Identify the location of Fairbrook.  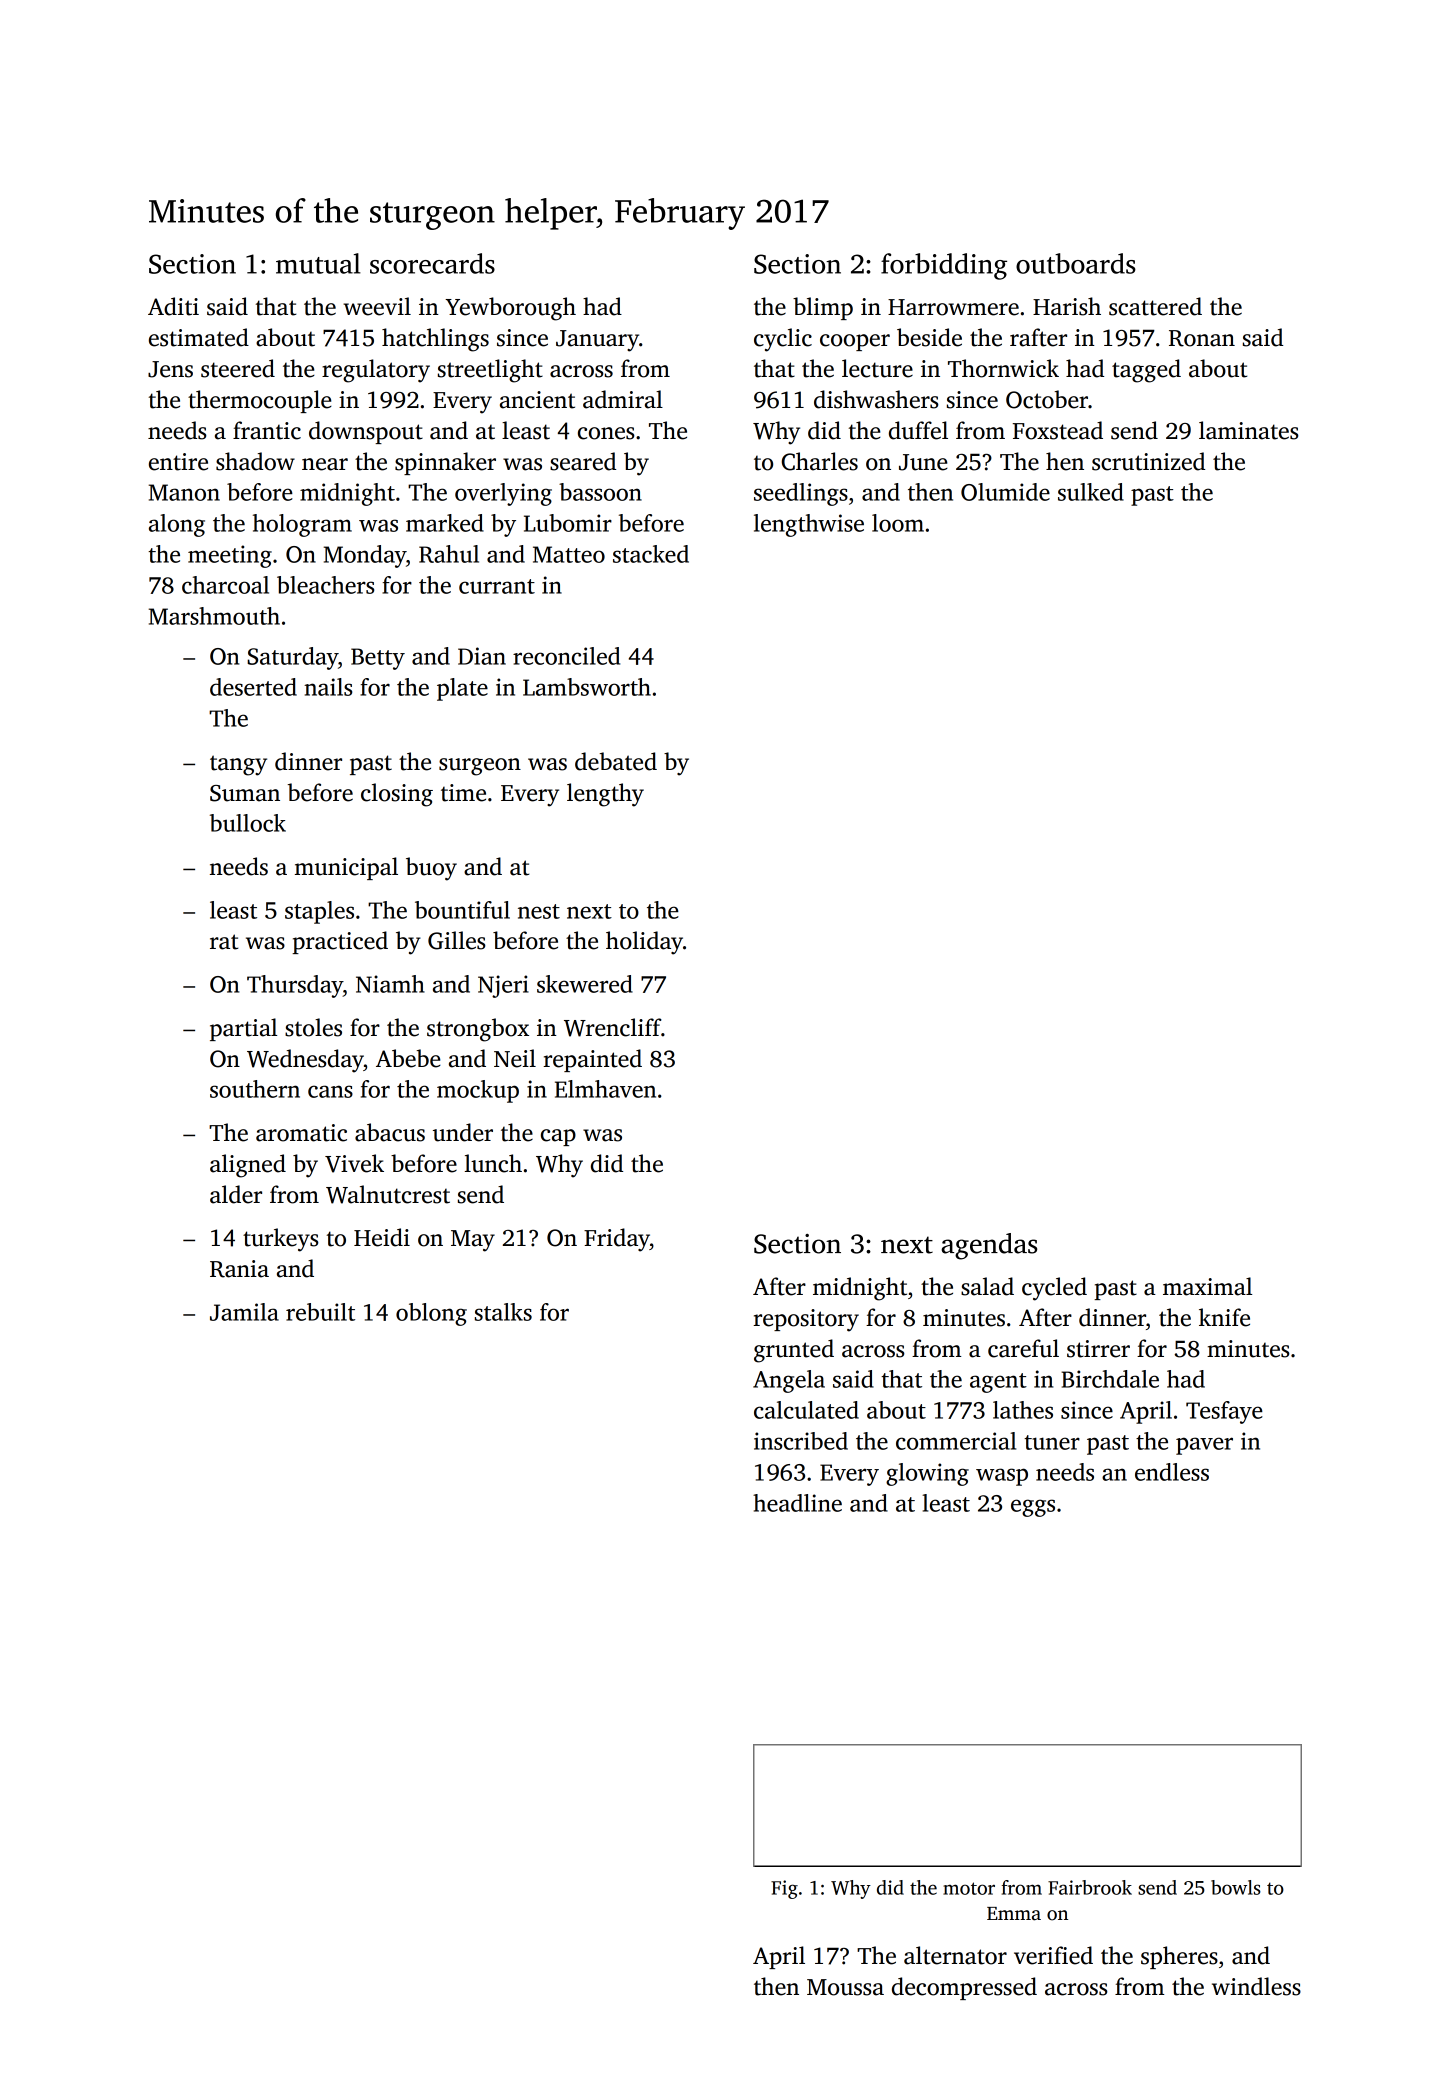
(1090, 1887).
